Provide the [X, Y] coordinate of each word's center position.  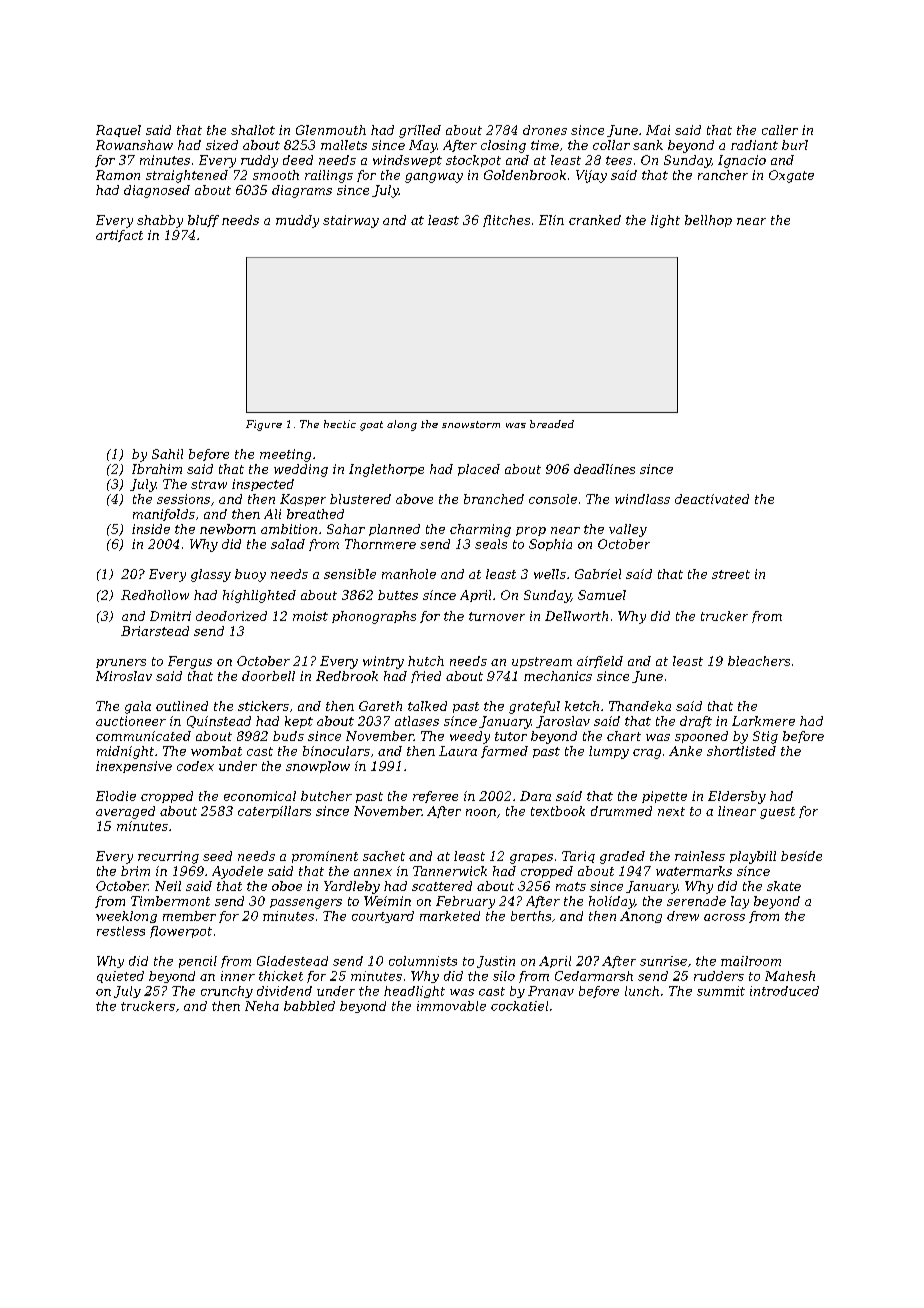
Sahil [167, 454]
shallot [253, 130]
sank [648, 145]
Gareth [380, 706]
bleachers [759, 661]
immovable [451, 1006]
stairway [351, 221]
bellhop [708, 221]
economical [260, 796]
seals [491, 544]
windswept [407, 161]
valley [628, 530]
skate [784, 886]
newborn [228, 529]
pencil [198, 962]
